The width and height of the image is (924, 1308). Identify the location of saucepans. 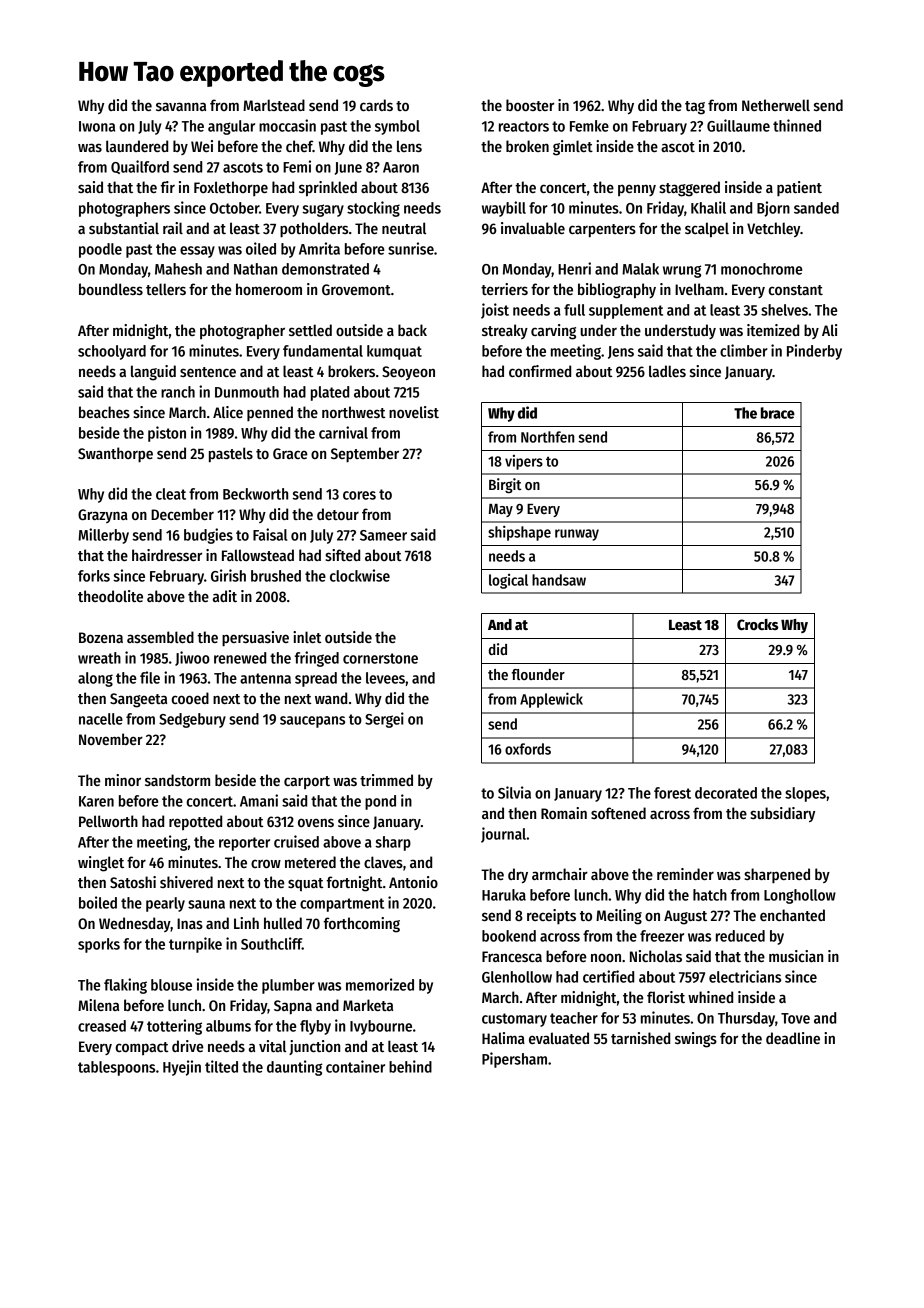
(312, 722).
